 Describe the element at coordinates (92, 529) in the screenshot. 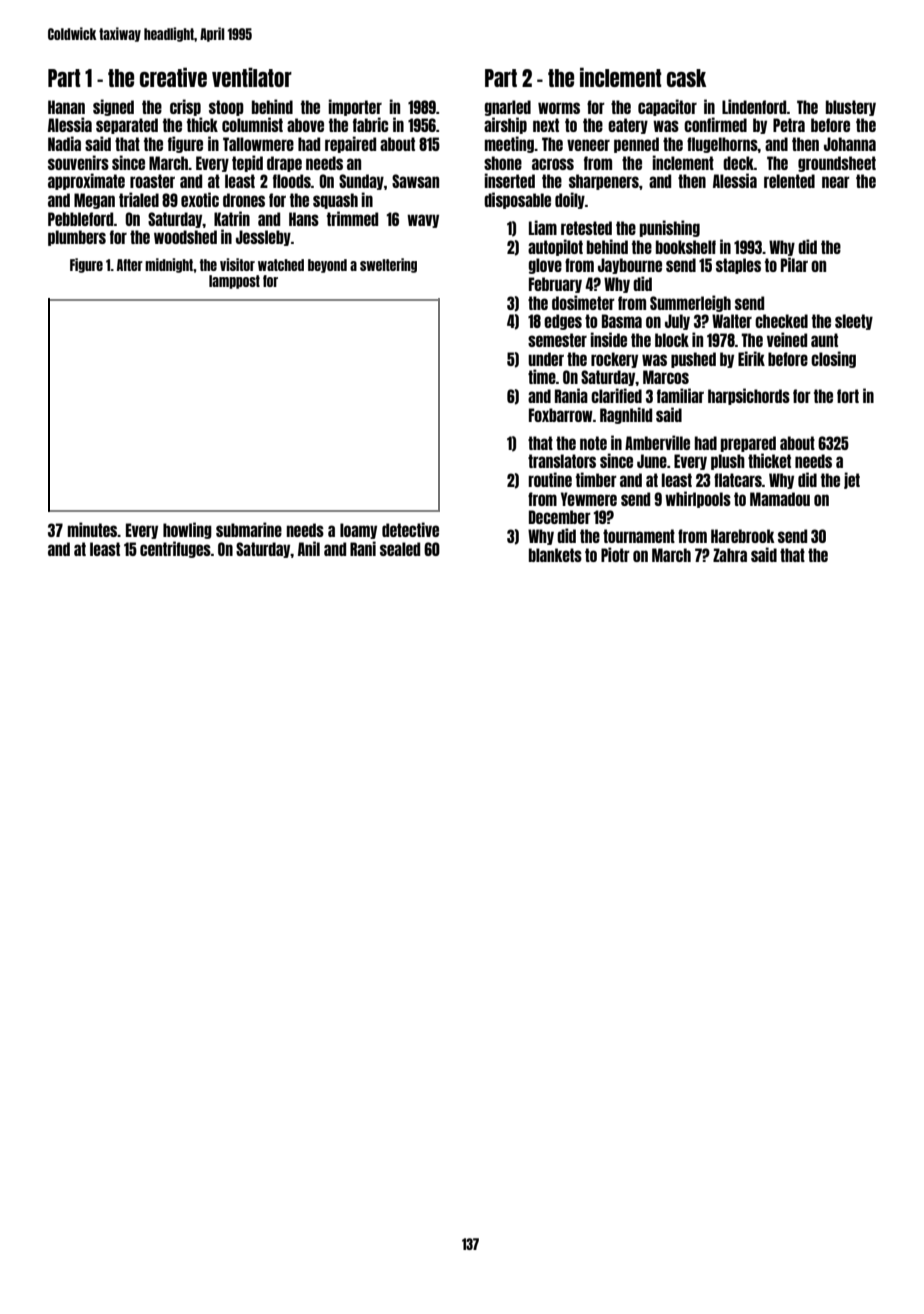

I see `minutes` at that location.
